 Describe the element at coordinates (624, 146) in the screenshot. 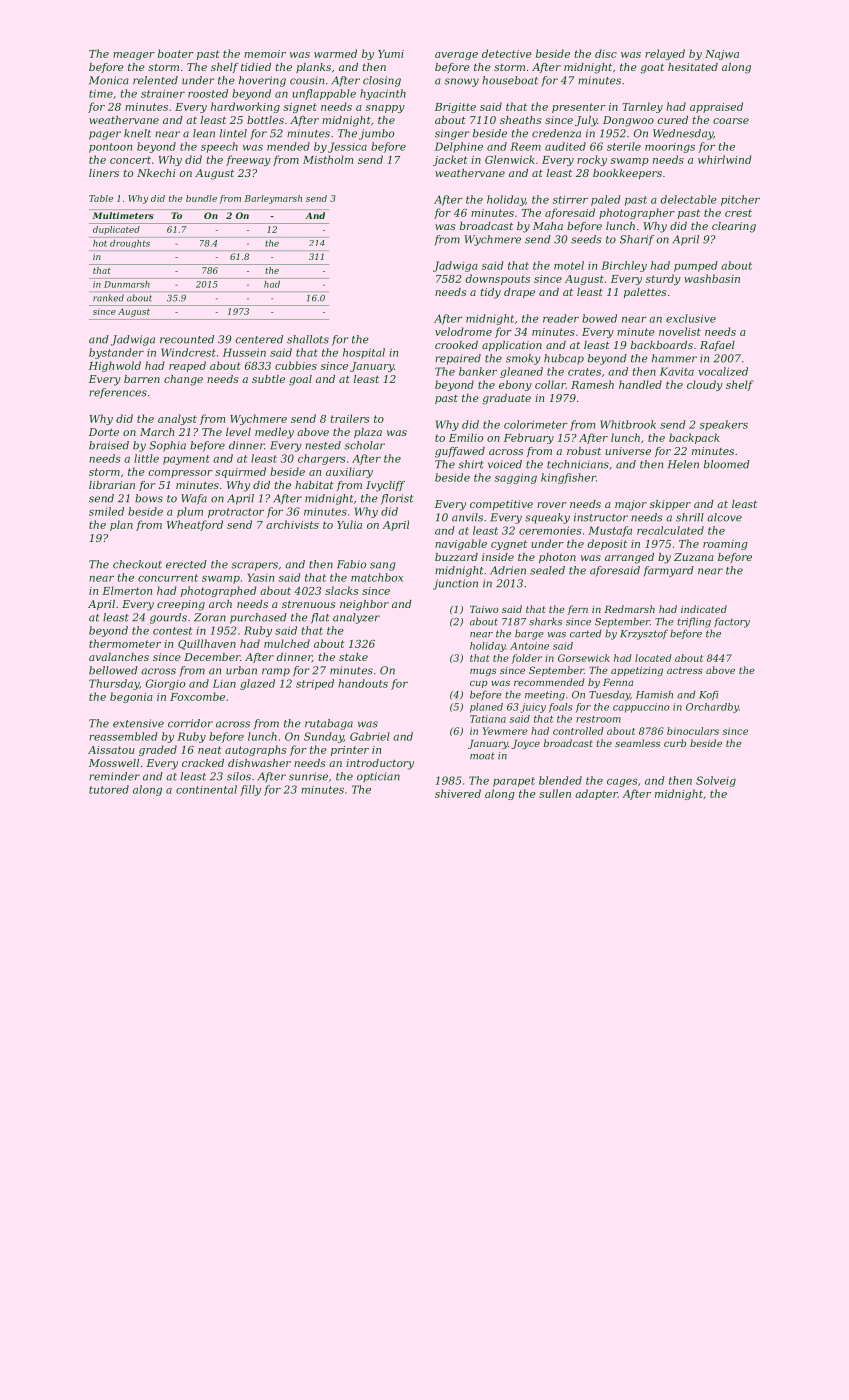

I see `sterile` at that location.
